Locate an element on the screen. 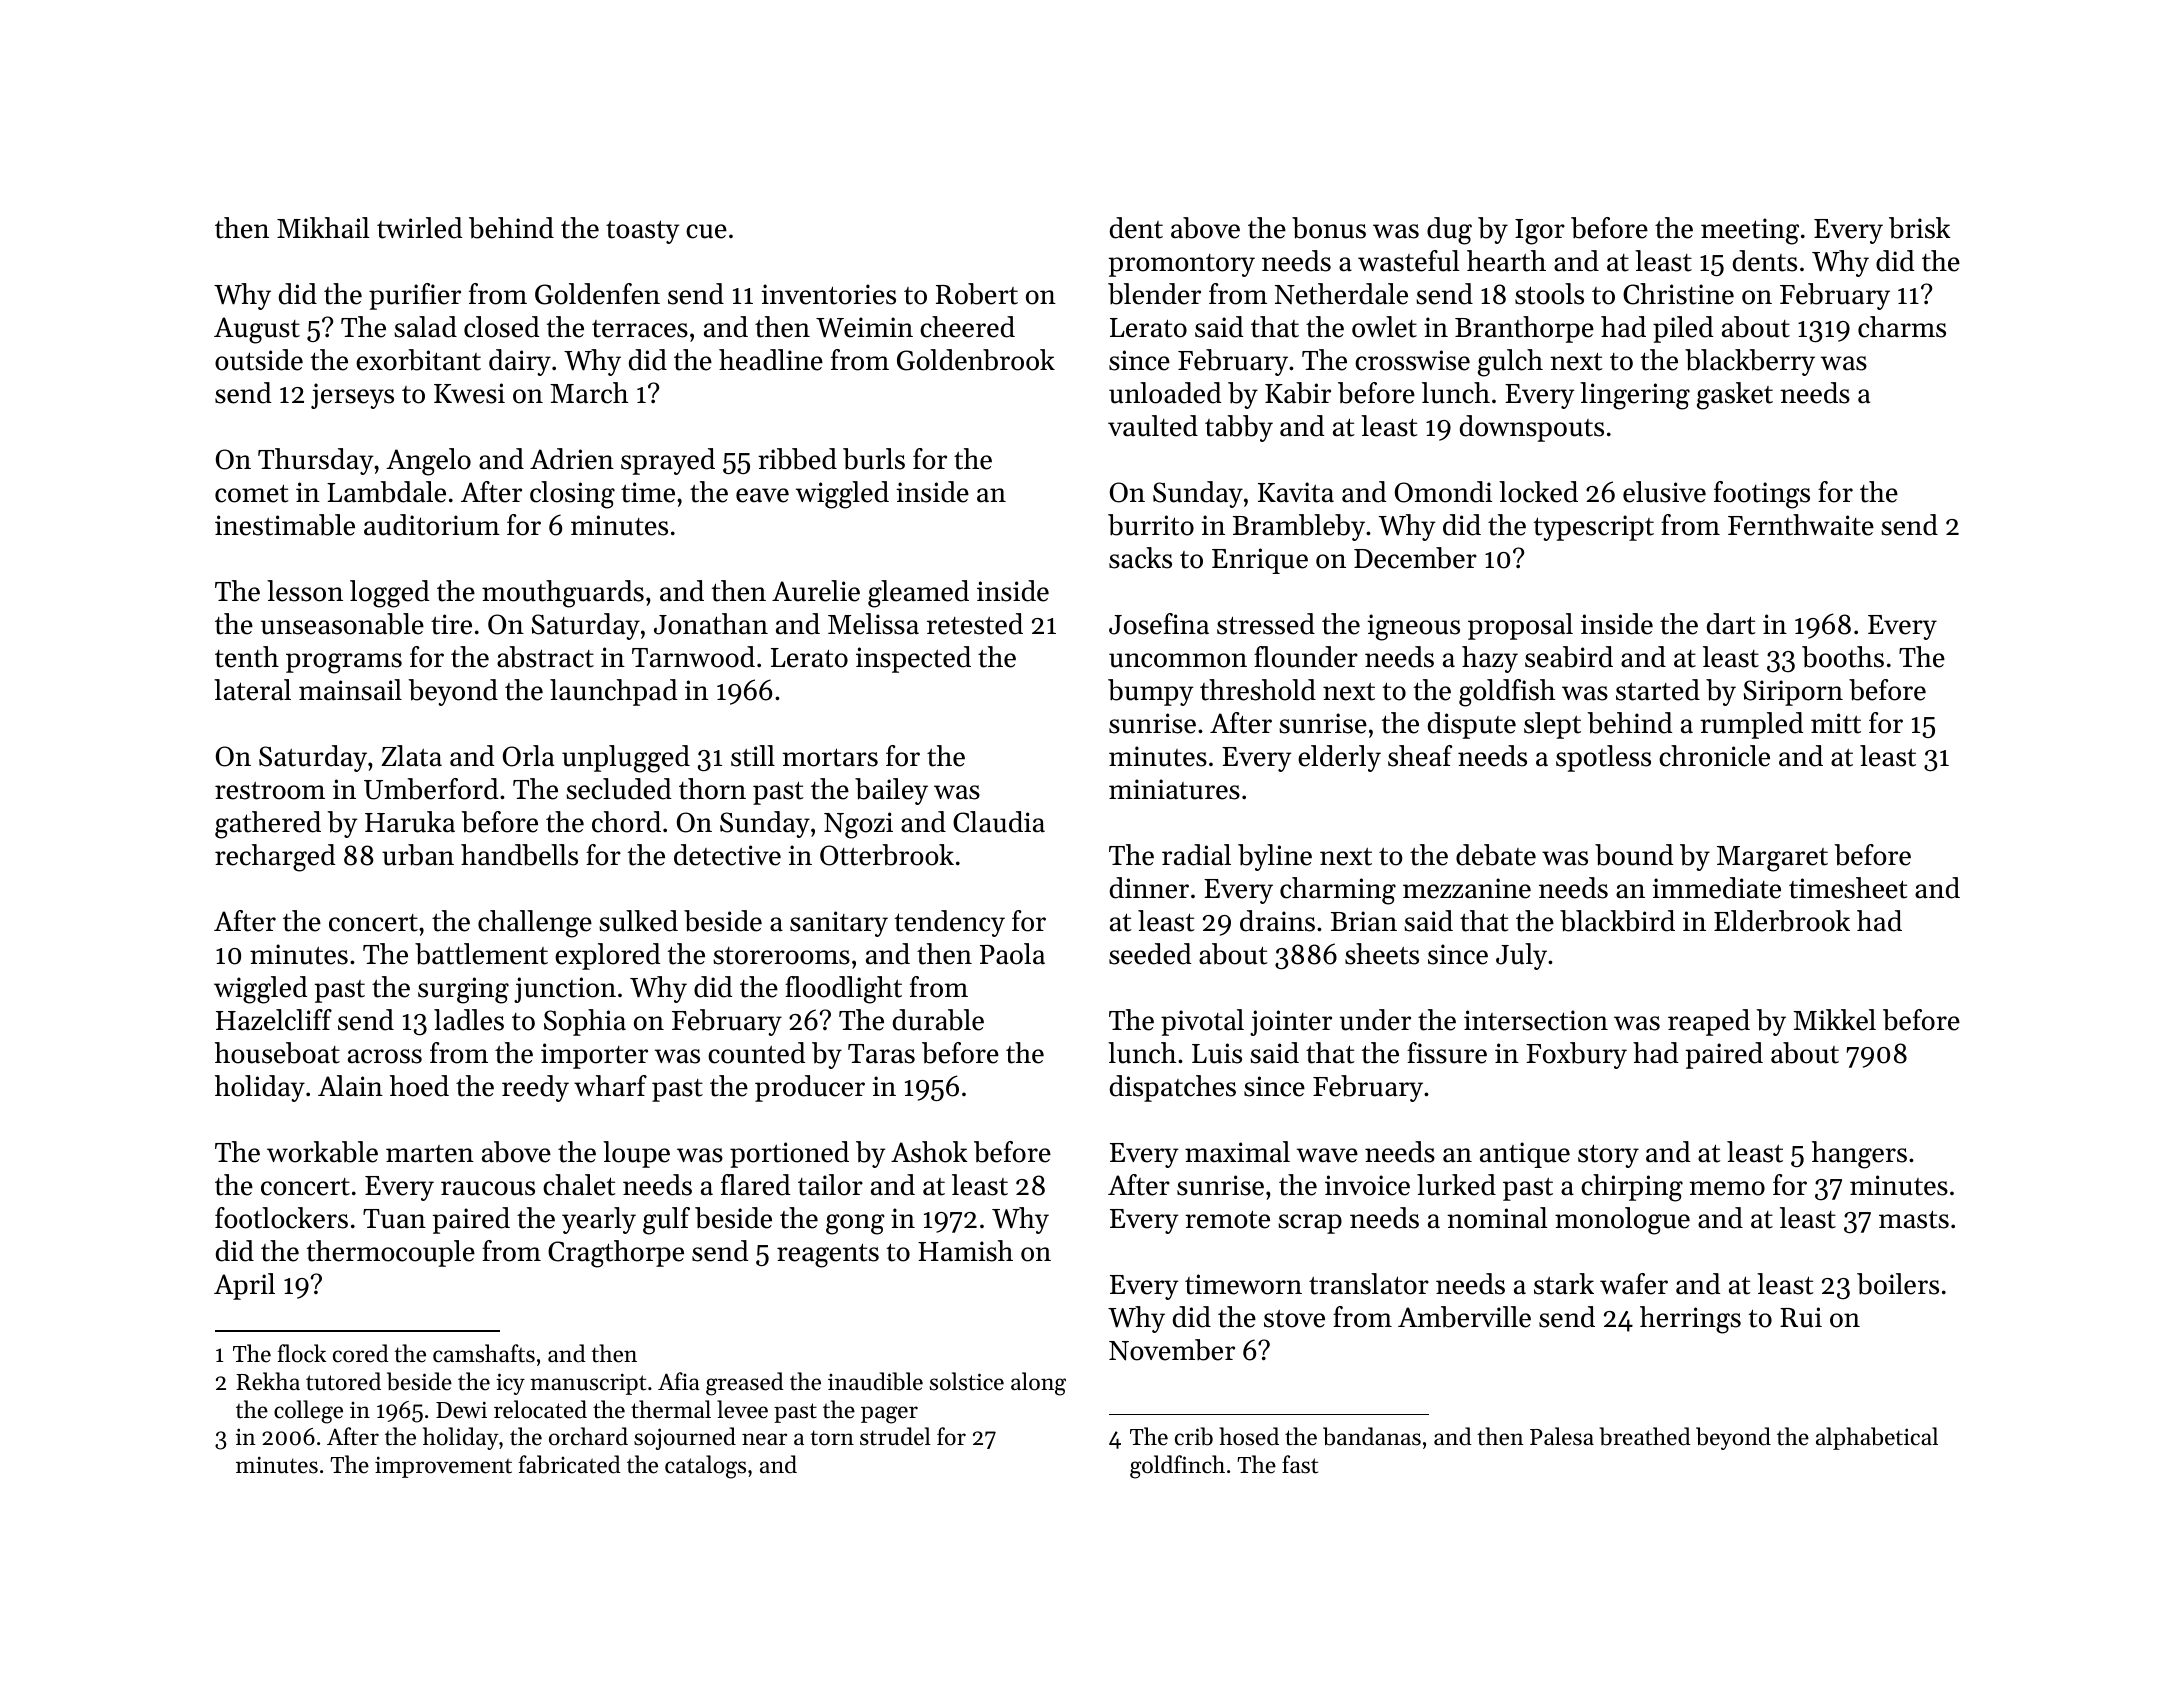  miniatures is located at coordinates (1174, 789).
